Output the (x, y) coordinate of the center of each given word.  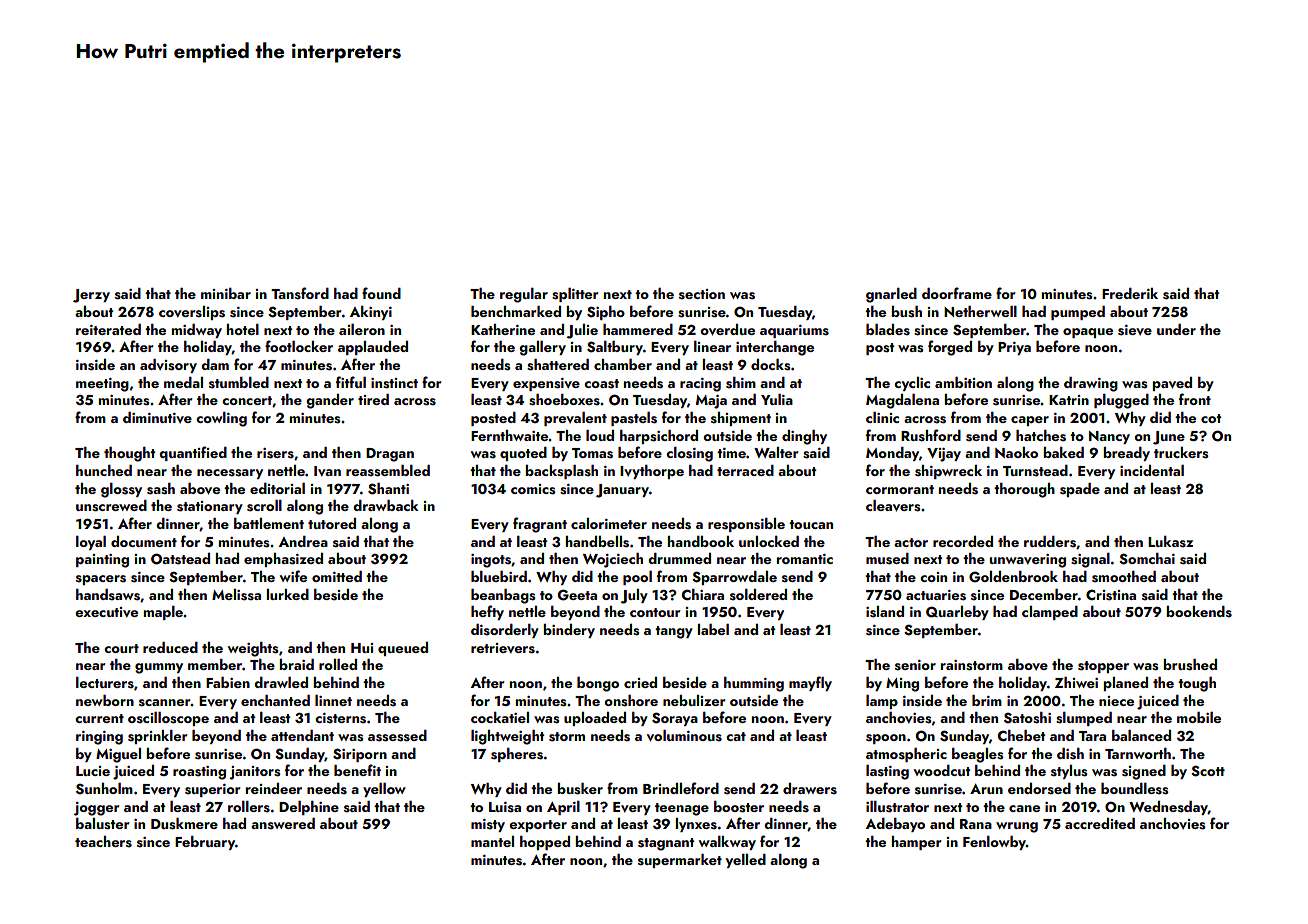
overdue (727, 330)
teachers (103, 842)
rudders (1050, 542)
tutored (332, 523)
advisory (168, 366)
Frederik (1130, 293)
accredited (1100, 823)
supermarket (680, 861)
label (713, 629)
